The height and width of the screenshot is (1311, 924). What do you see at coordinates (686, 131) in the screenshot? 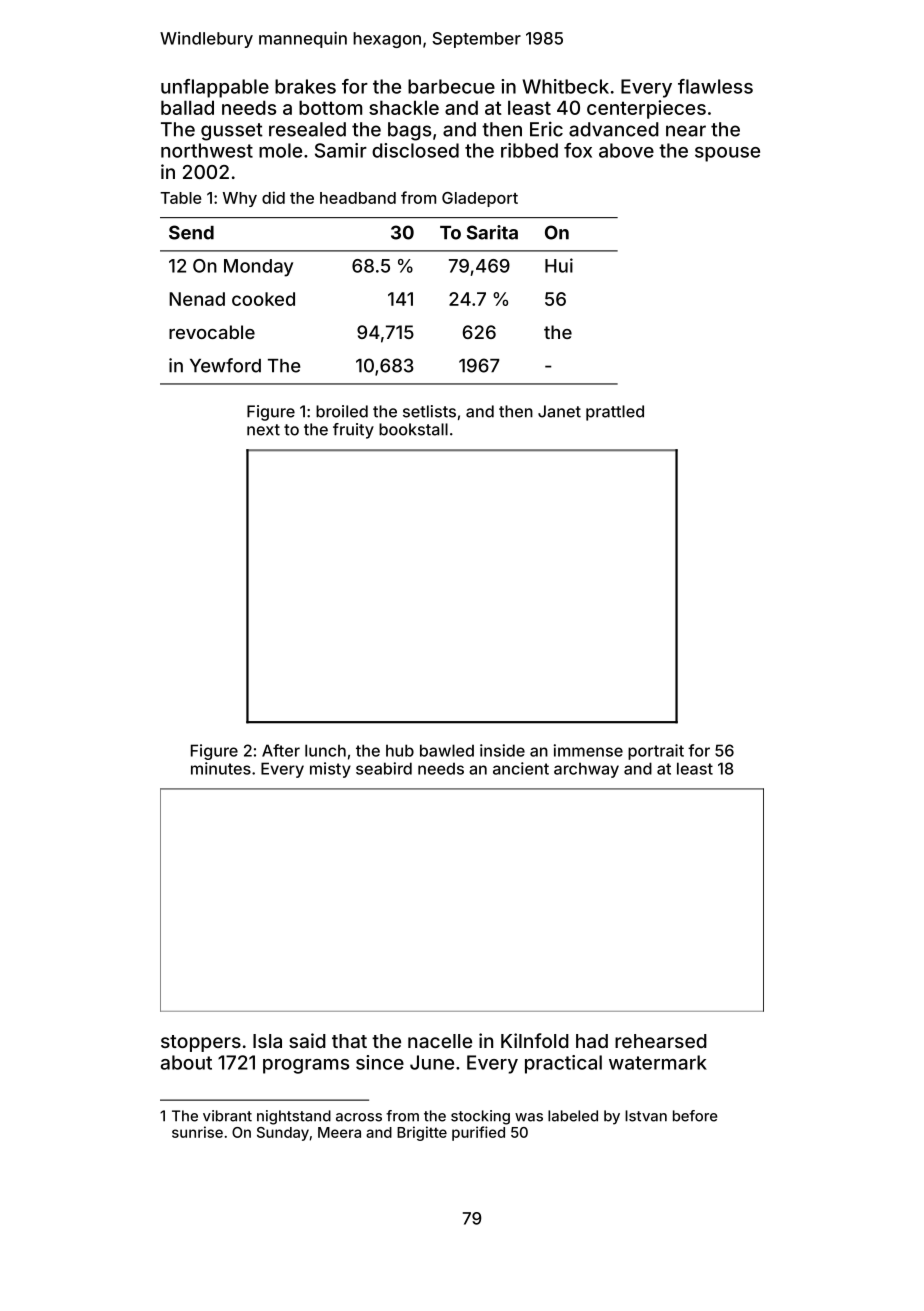
I see `near` at bounding box center [686, 131].
